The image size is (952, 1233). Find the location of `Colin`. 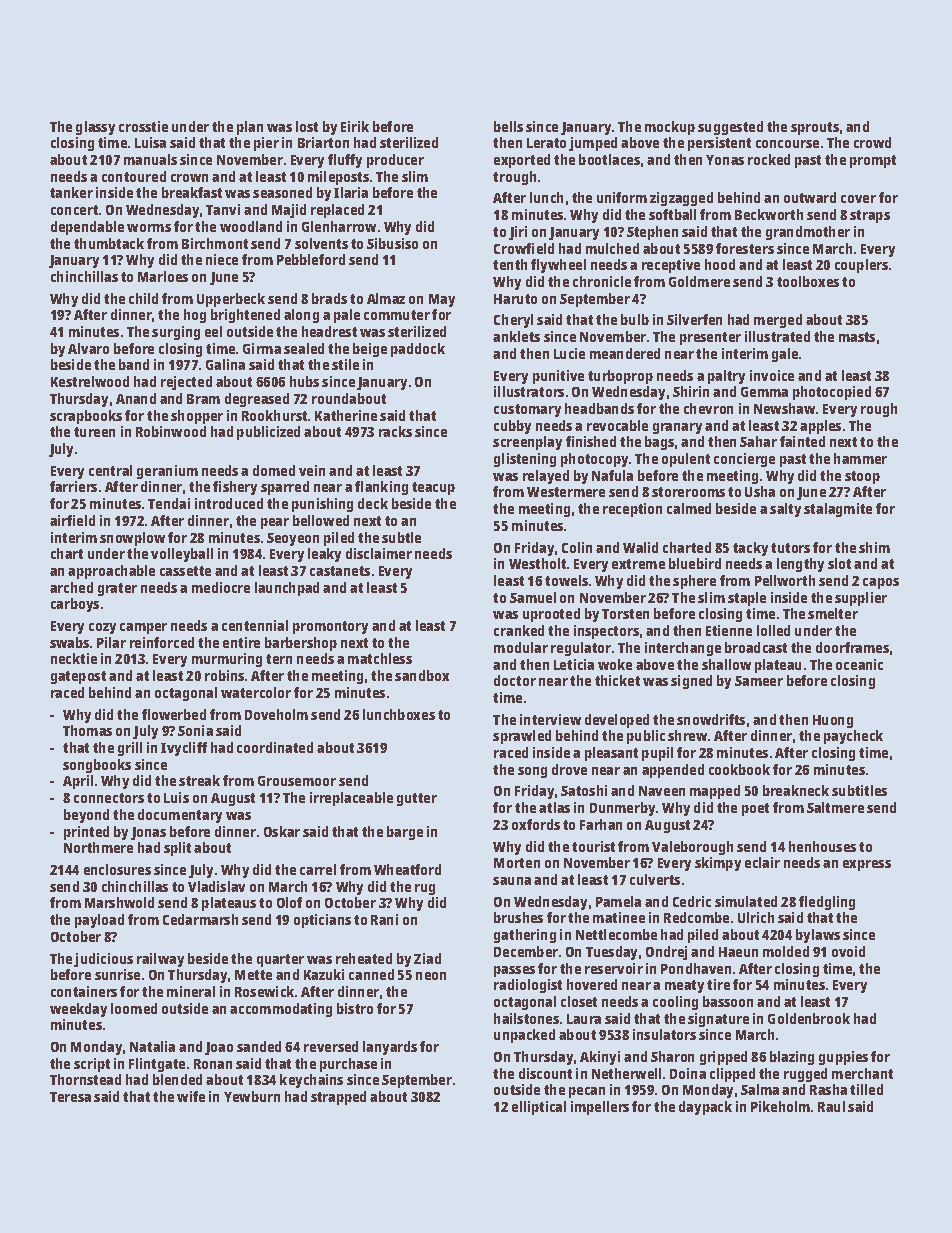

Colin is located at coordinates (577, 547).
